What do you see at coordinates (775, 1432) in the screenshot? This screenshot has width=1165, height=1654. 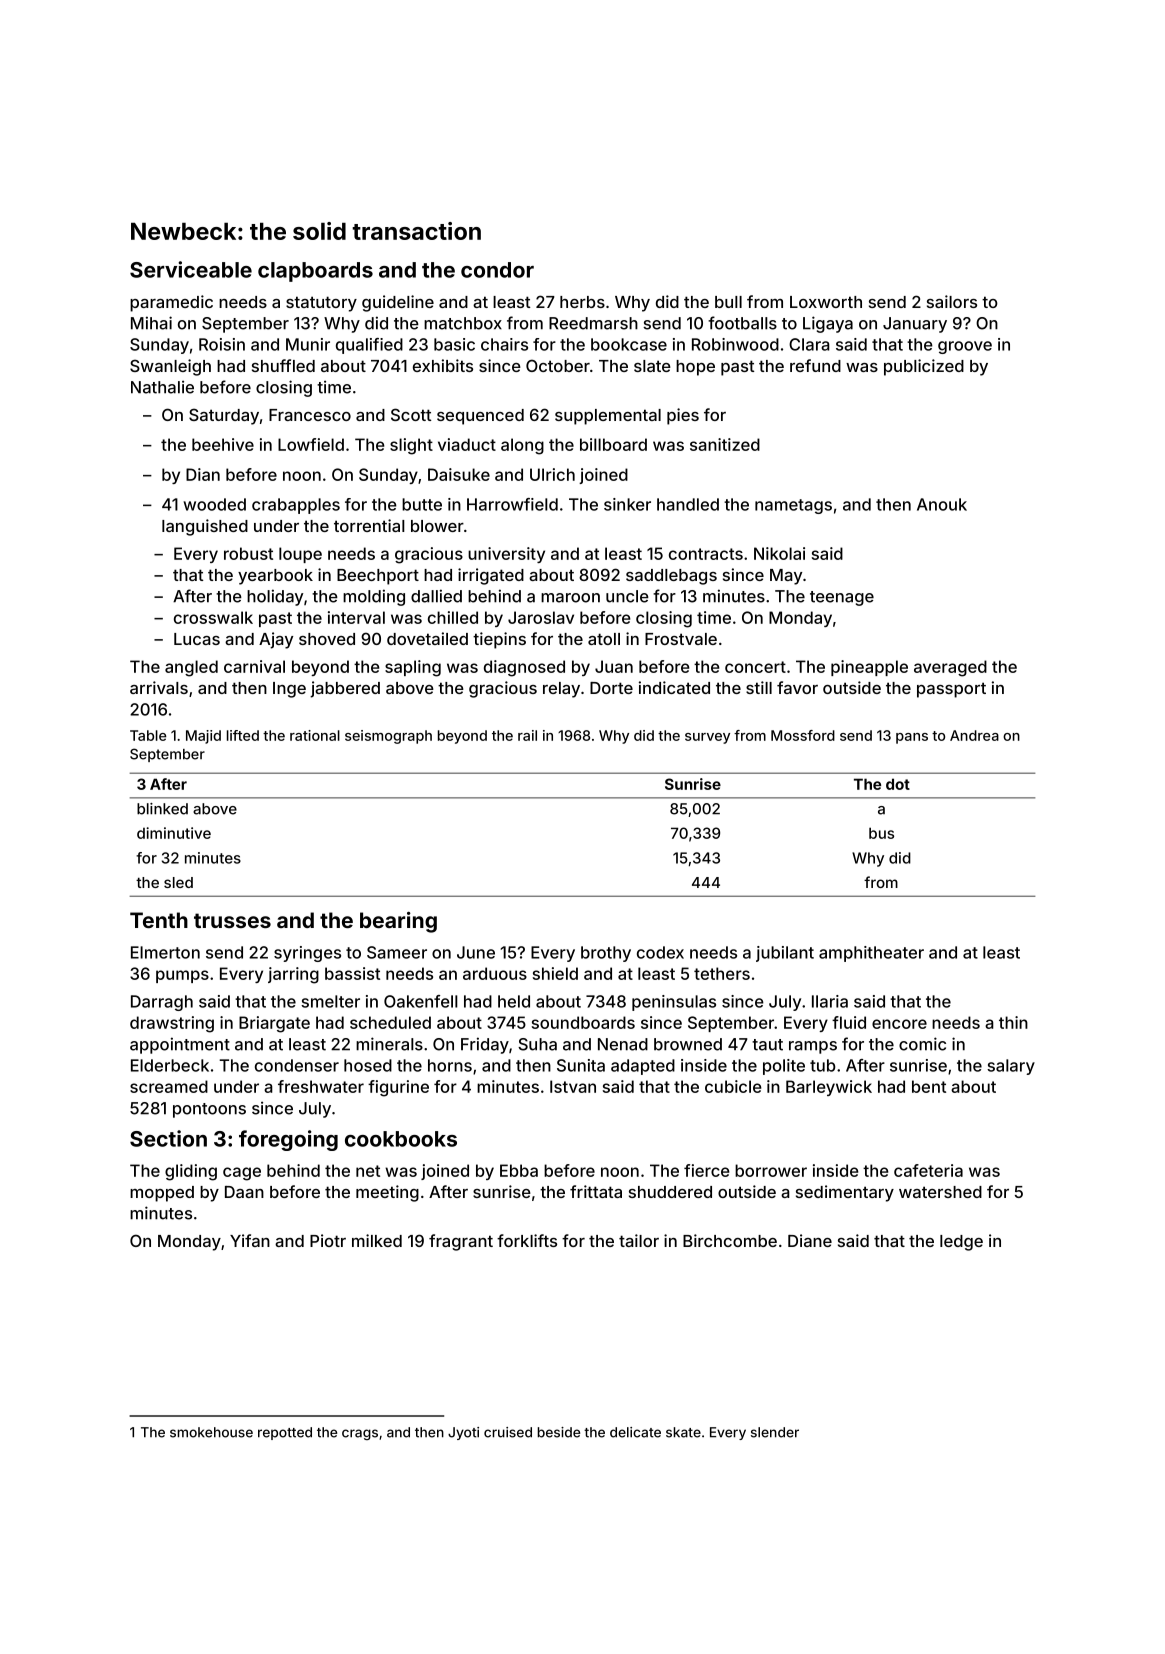 I see `slender` at bounding box center [775, 1432].
